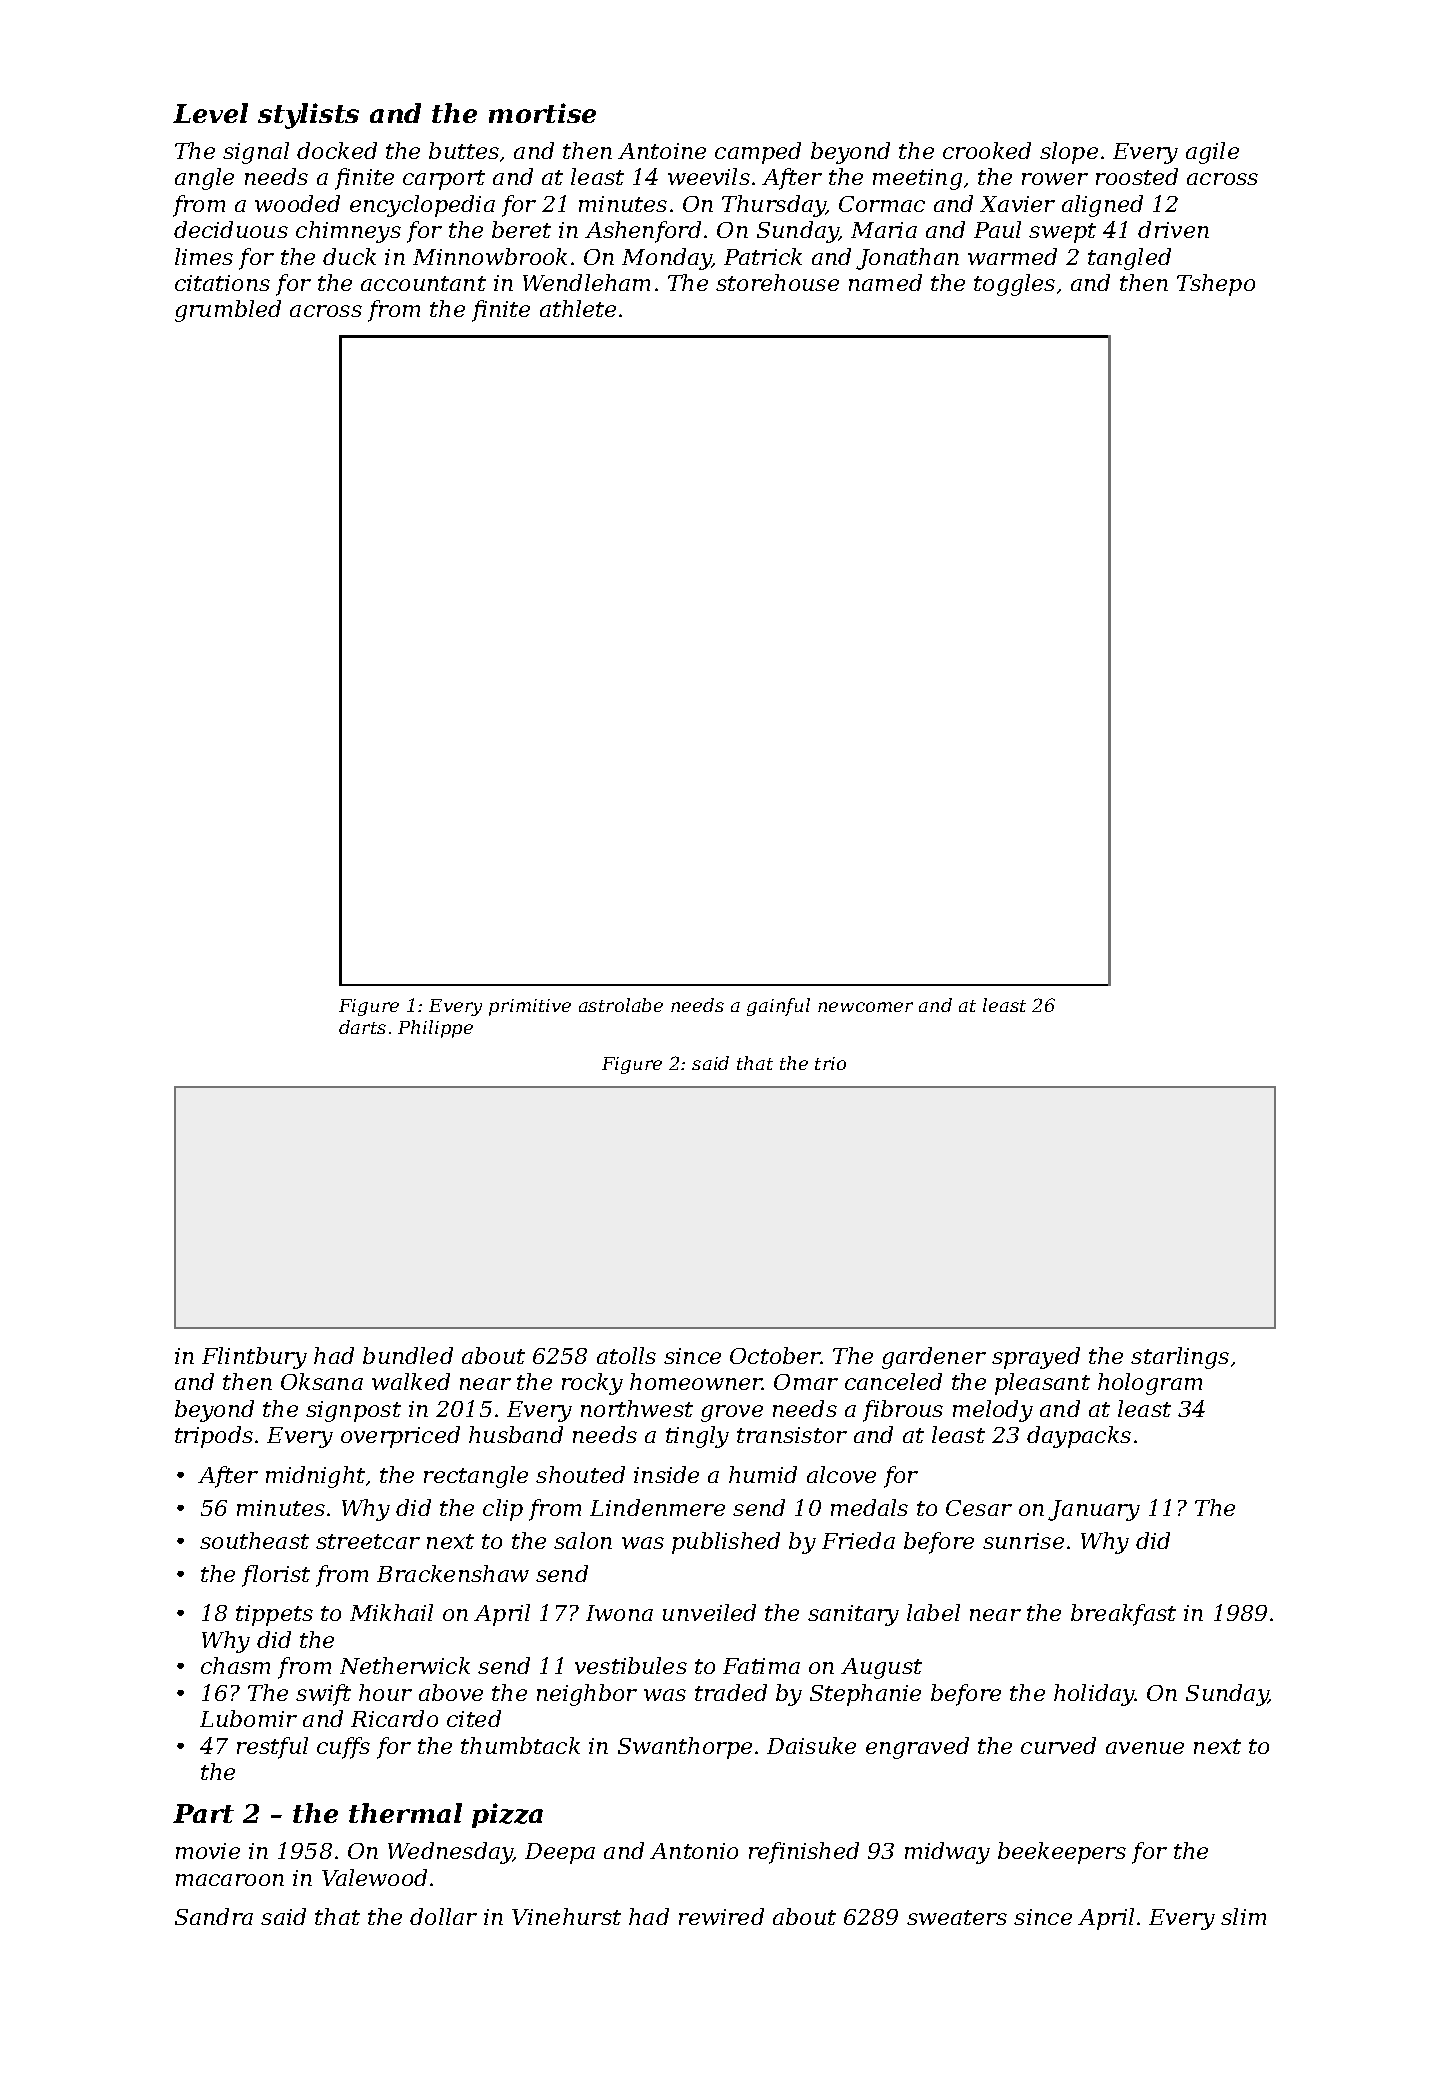  I want to click on Tshepo, so click(1216, 285).
